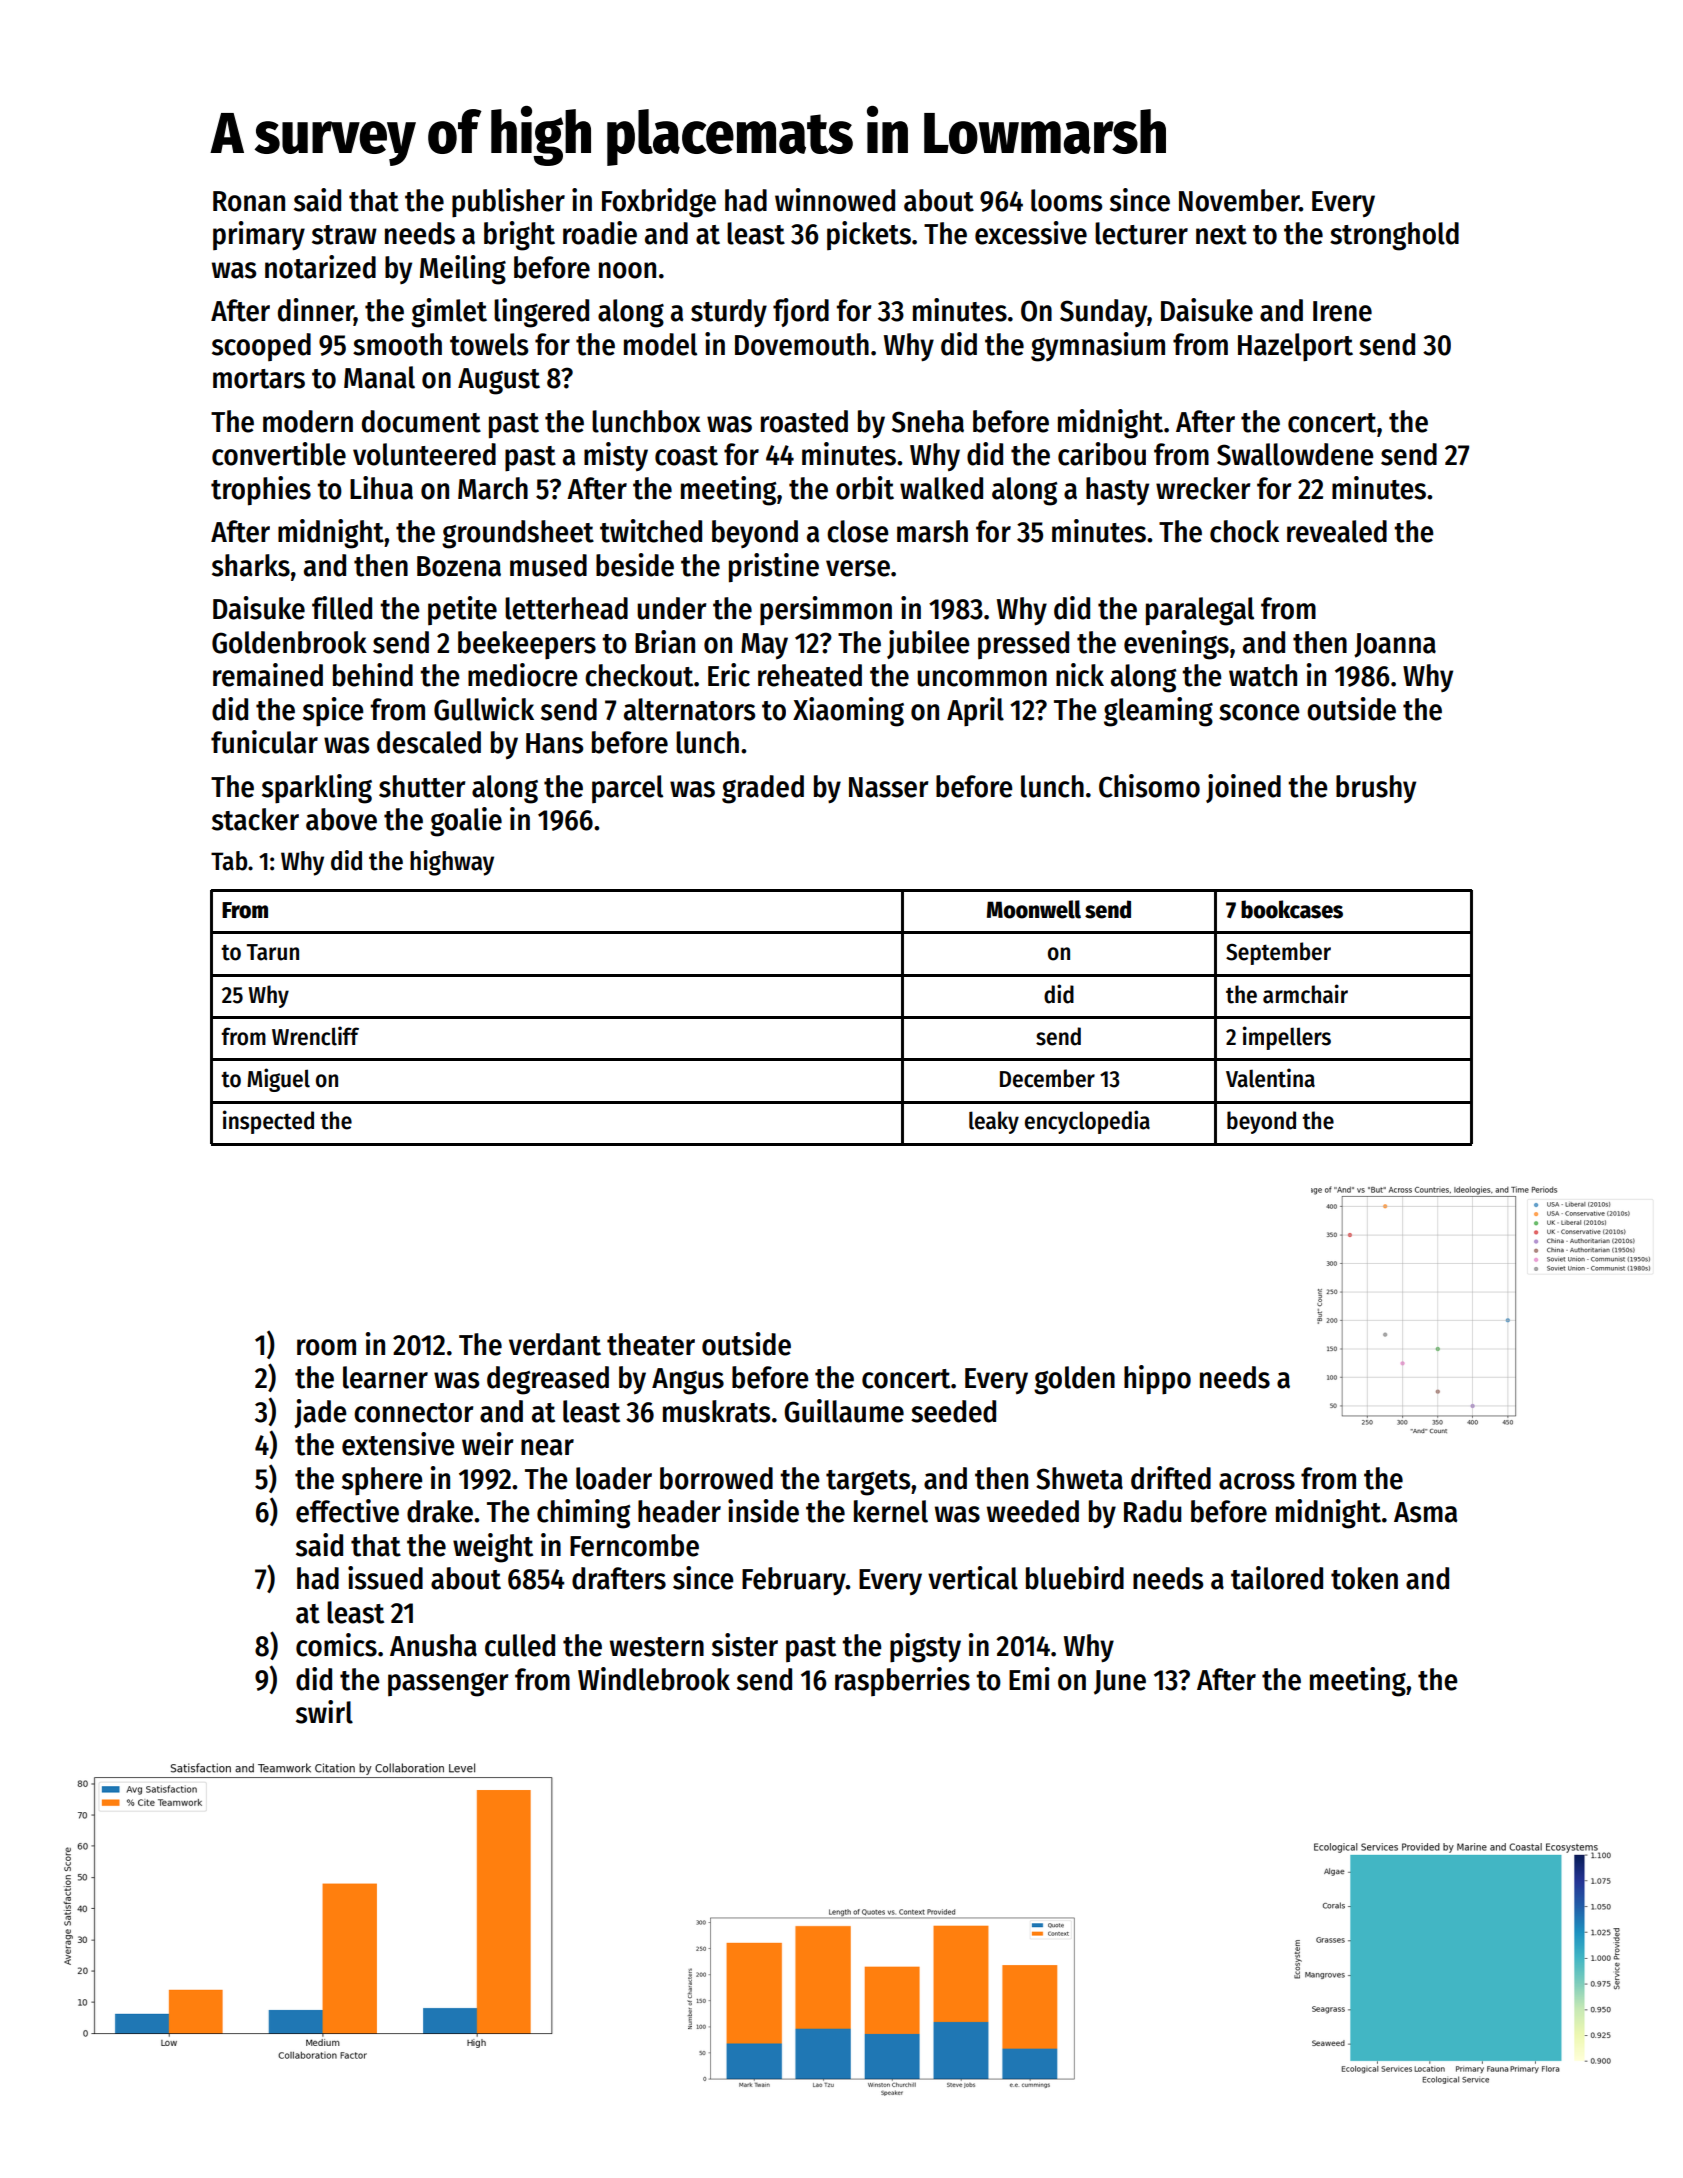 Image resolution: width=1683 pixels, height=2178 pixels. I want to click on Valentina, so click(1270, 1078).
